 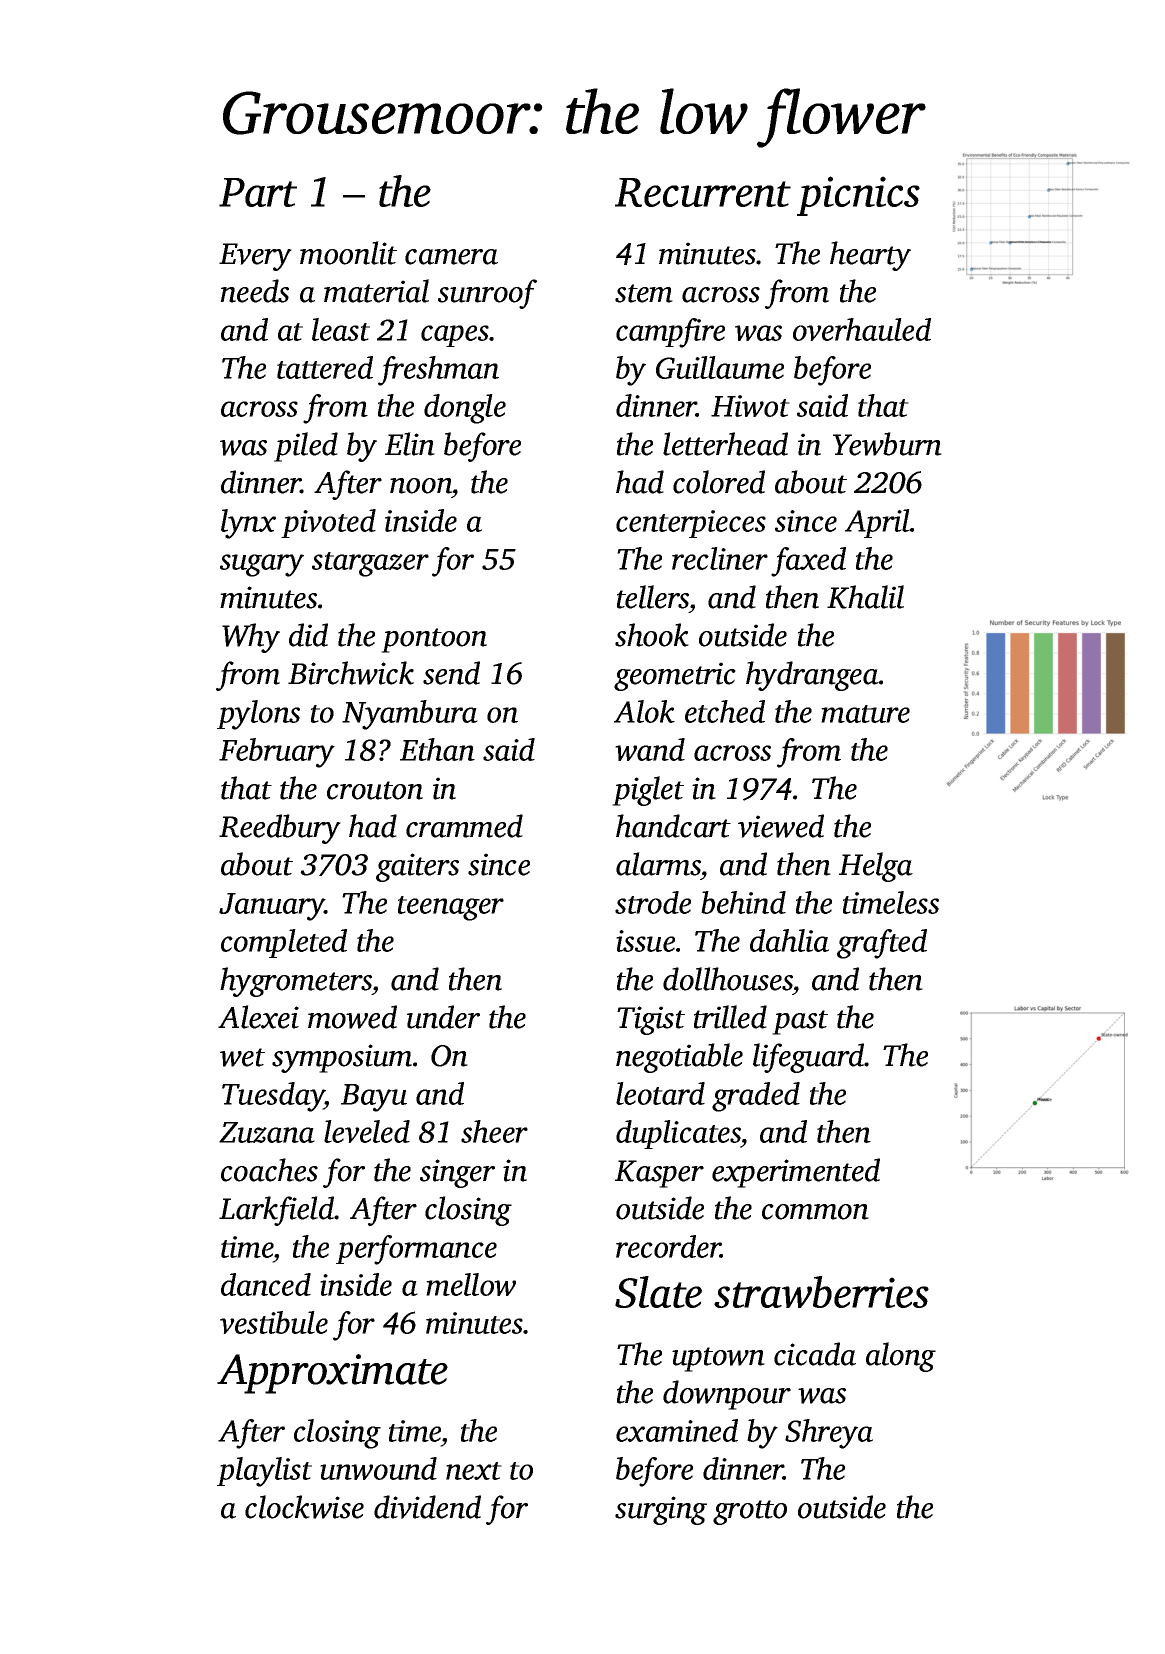 I want to click on strode, so click(x=653, y=902).
